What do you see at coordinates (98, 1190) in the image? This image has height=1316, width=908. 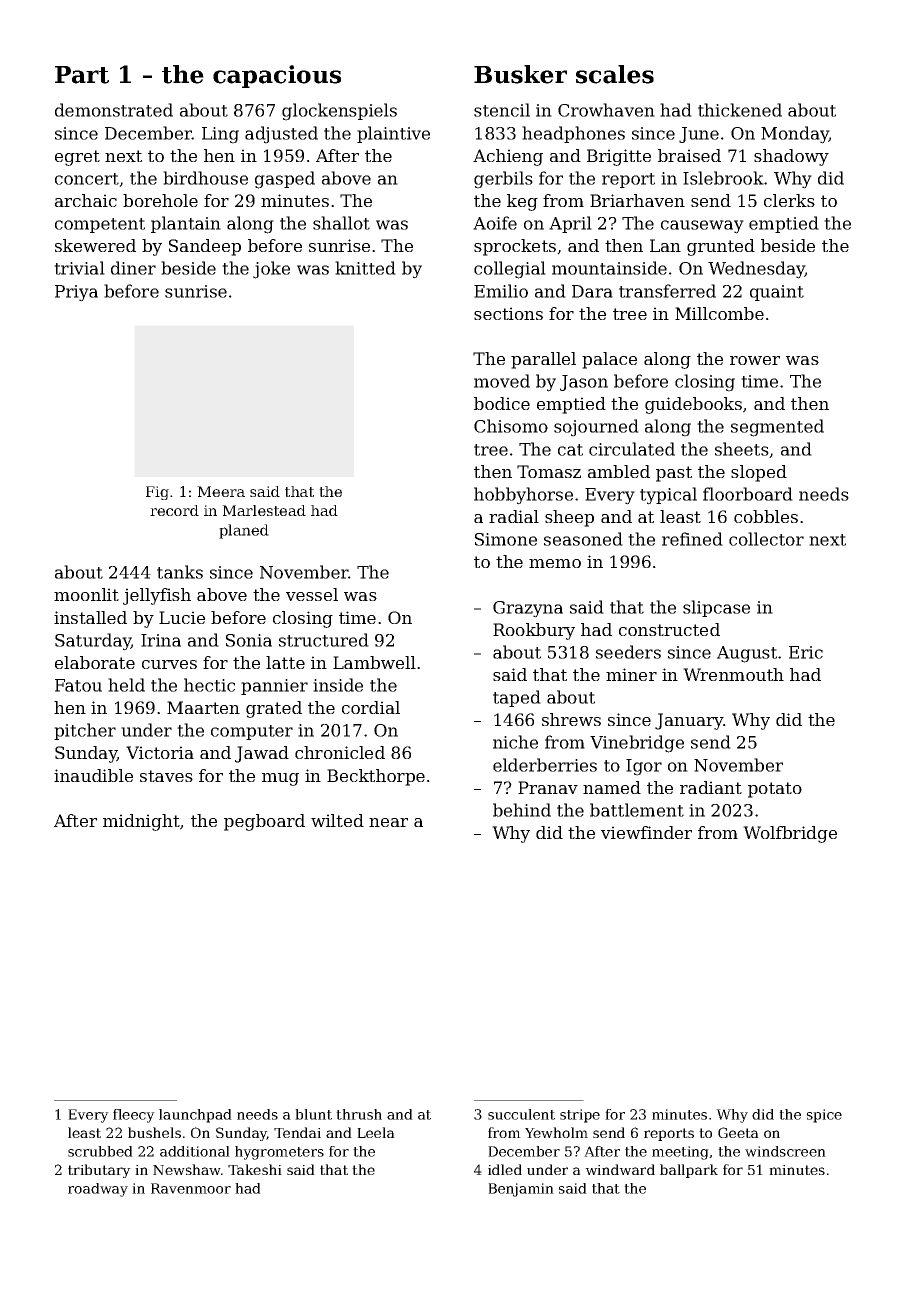 I see `roadway` at bounding box center [98, 1190].
